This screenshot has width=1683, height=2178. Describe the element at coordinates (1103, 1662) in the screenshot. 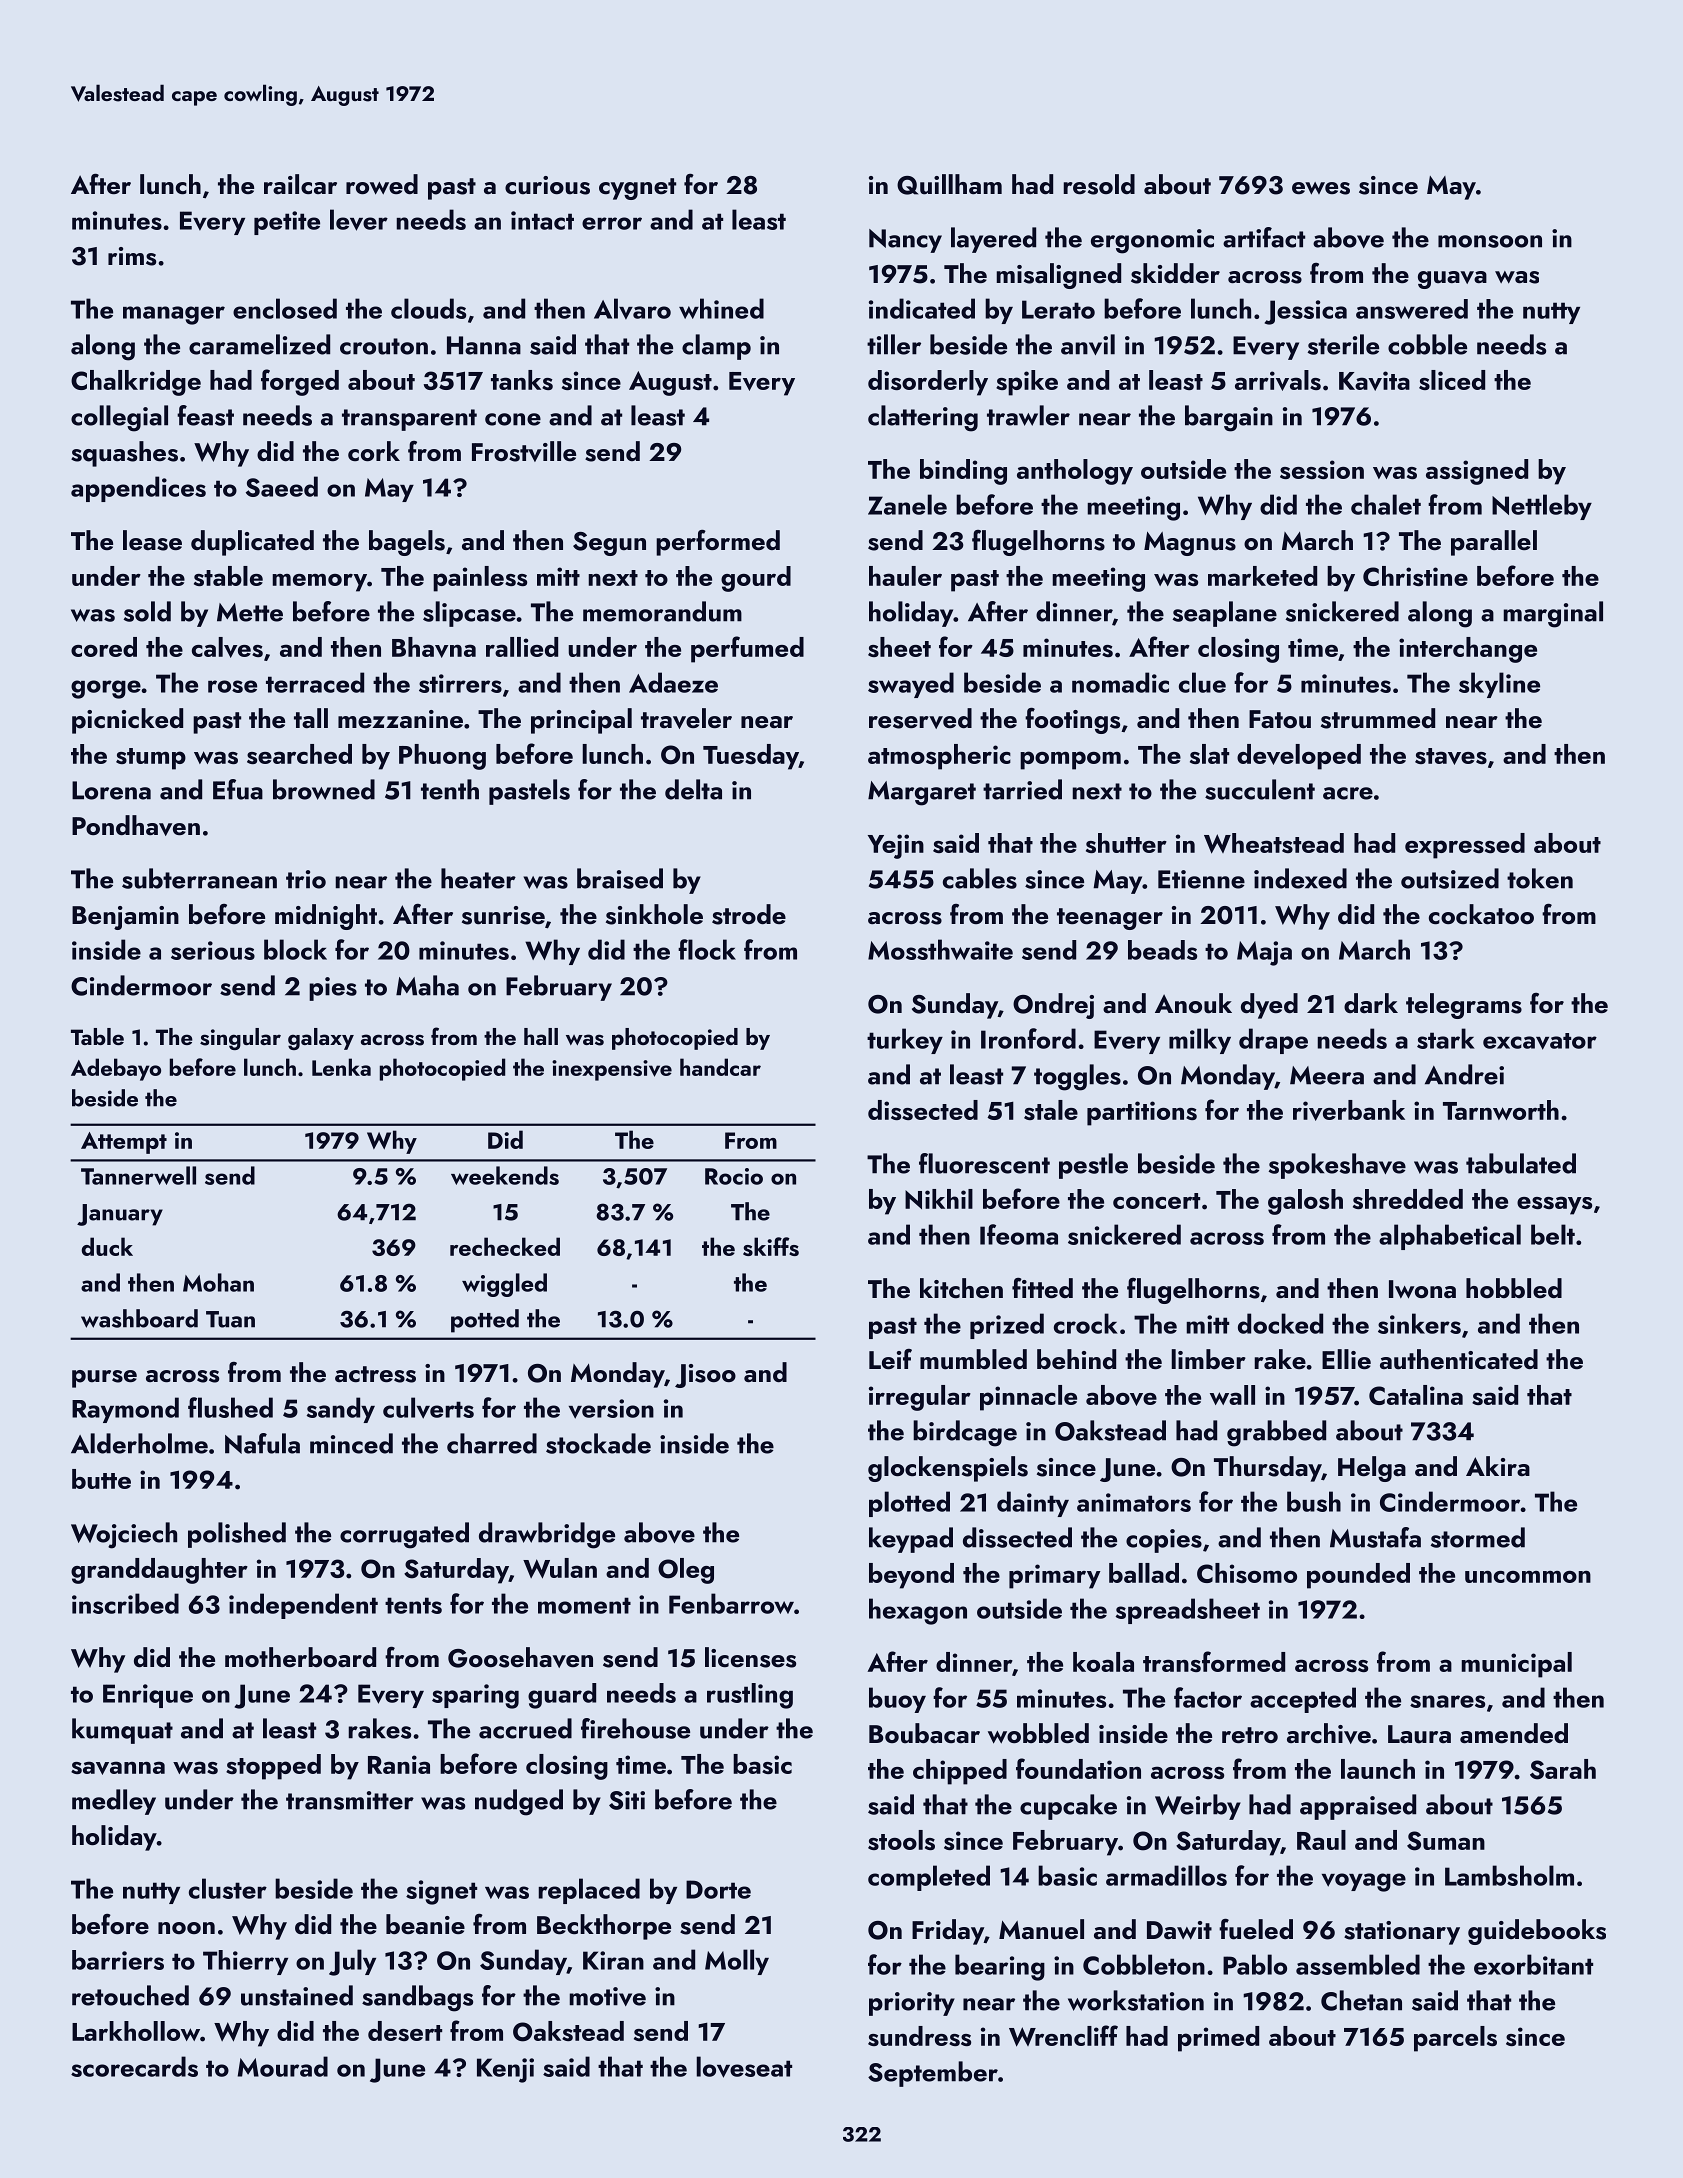

I see `koala` at that location.
